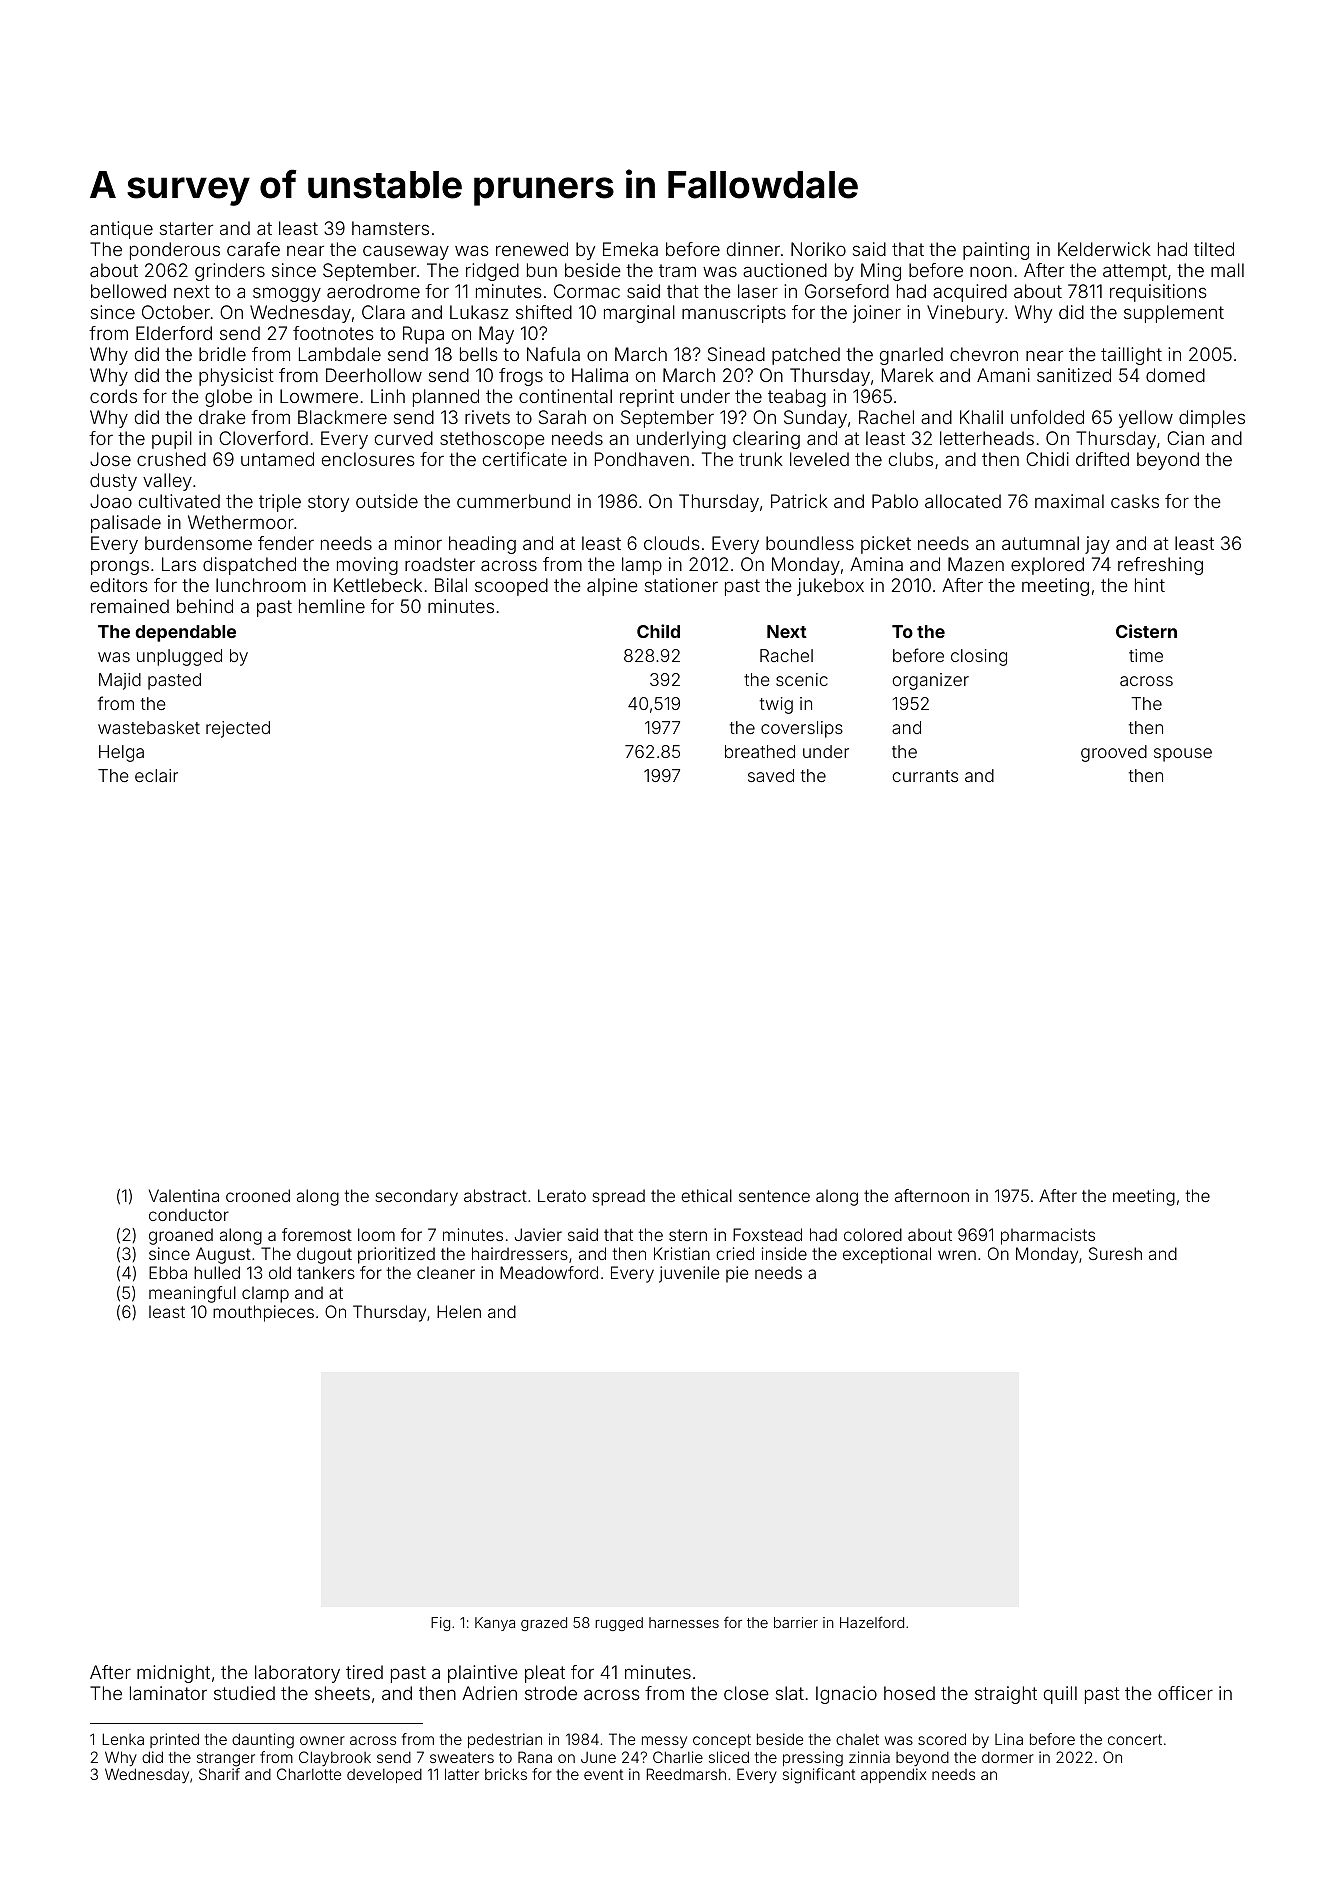  Describe the element at coordinates (219, 1774) in the page. I see `Sharif` at that location.
